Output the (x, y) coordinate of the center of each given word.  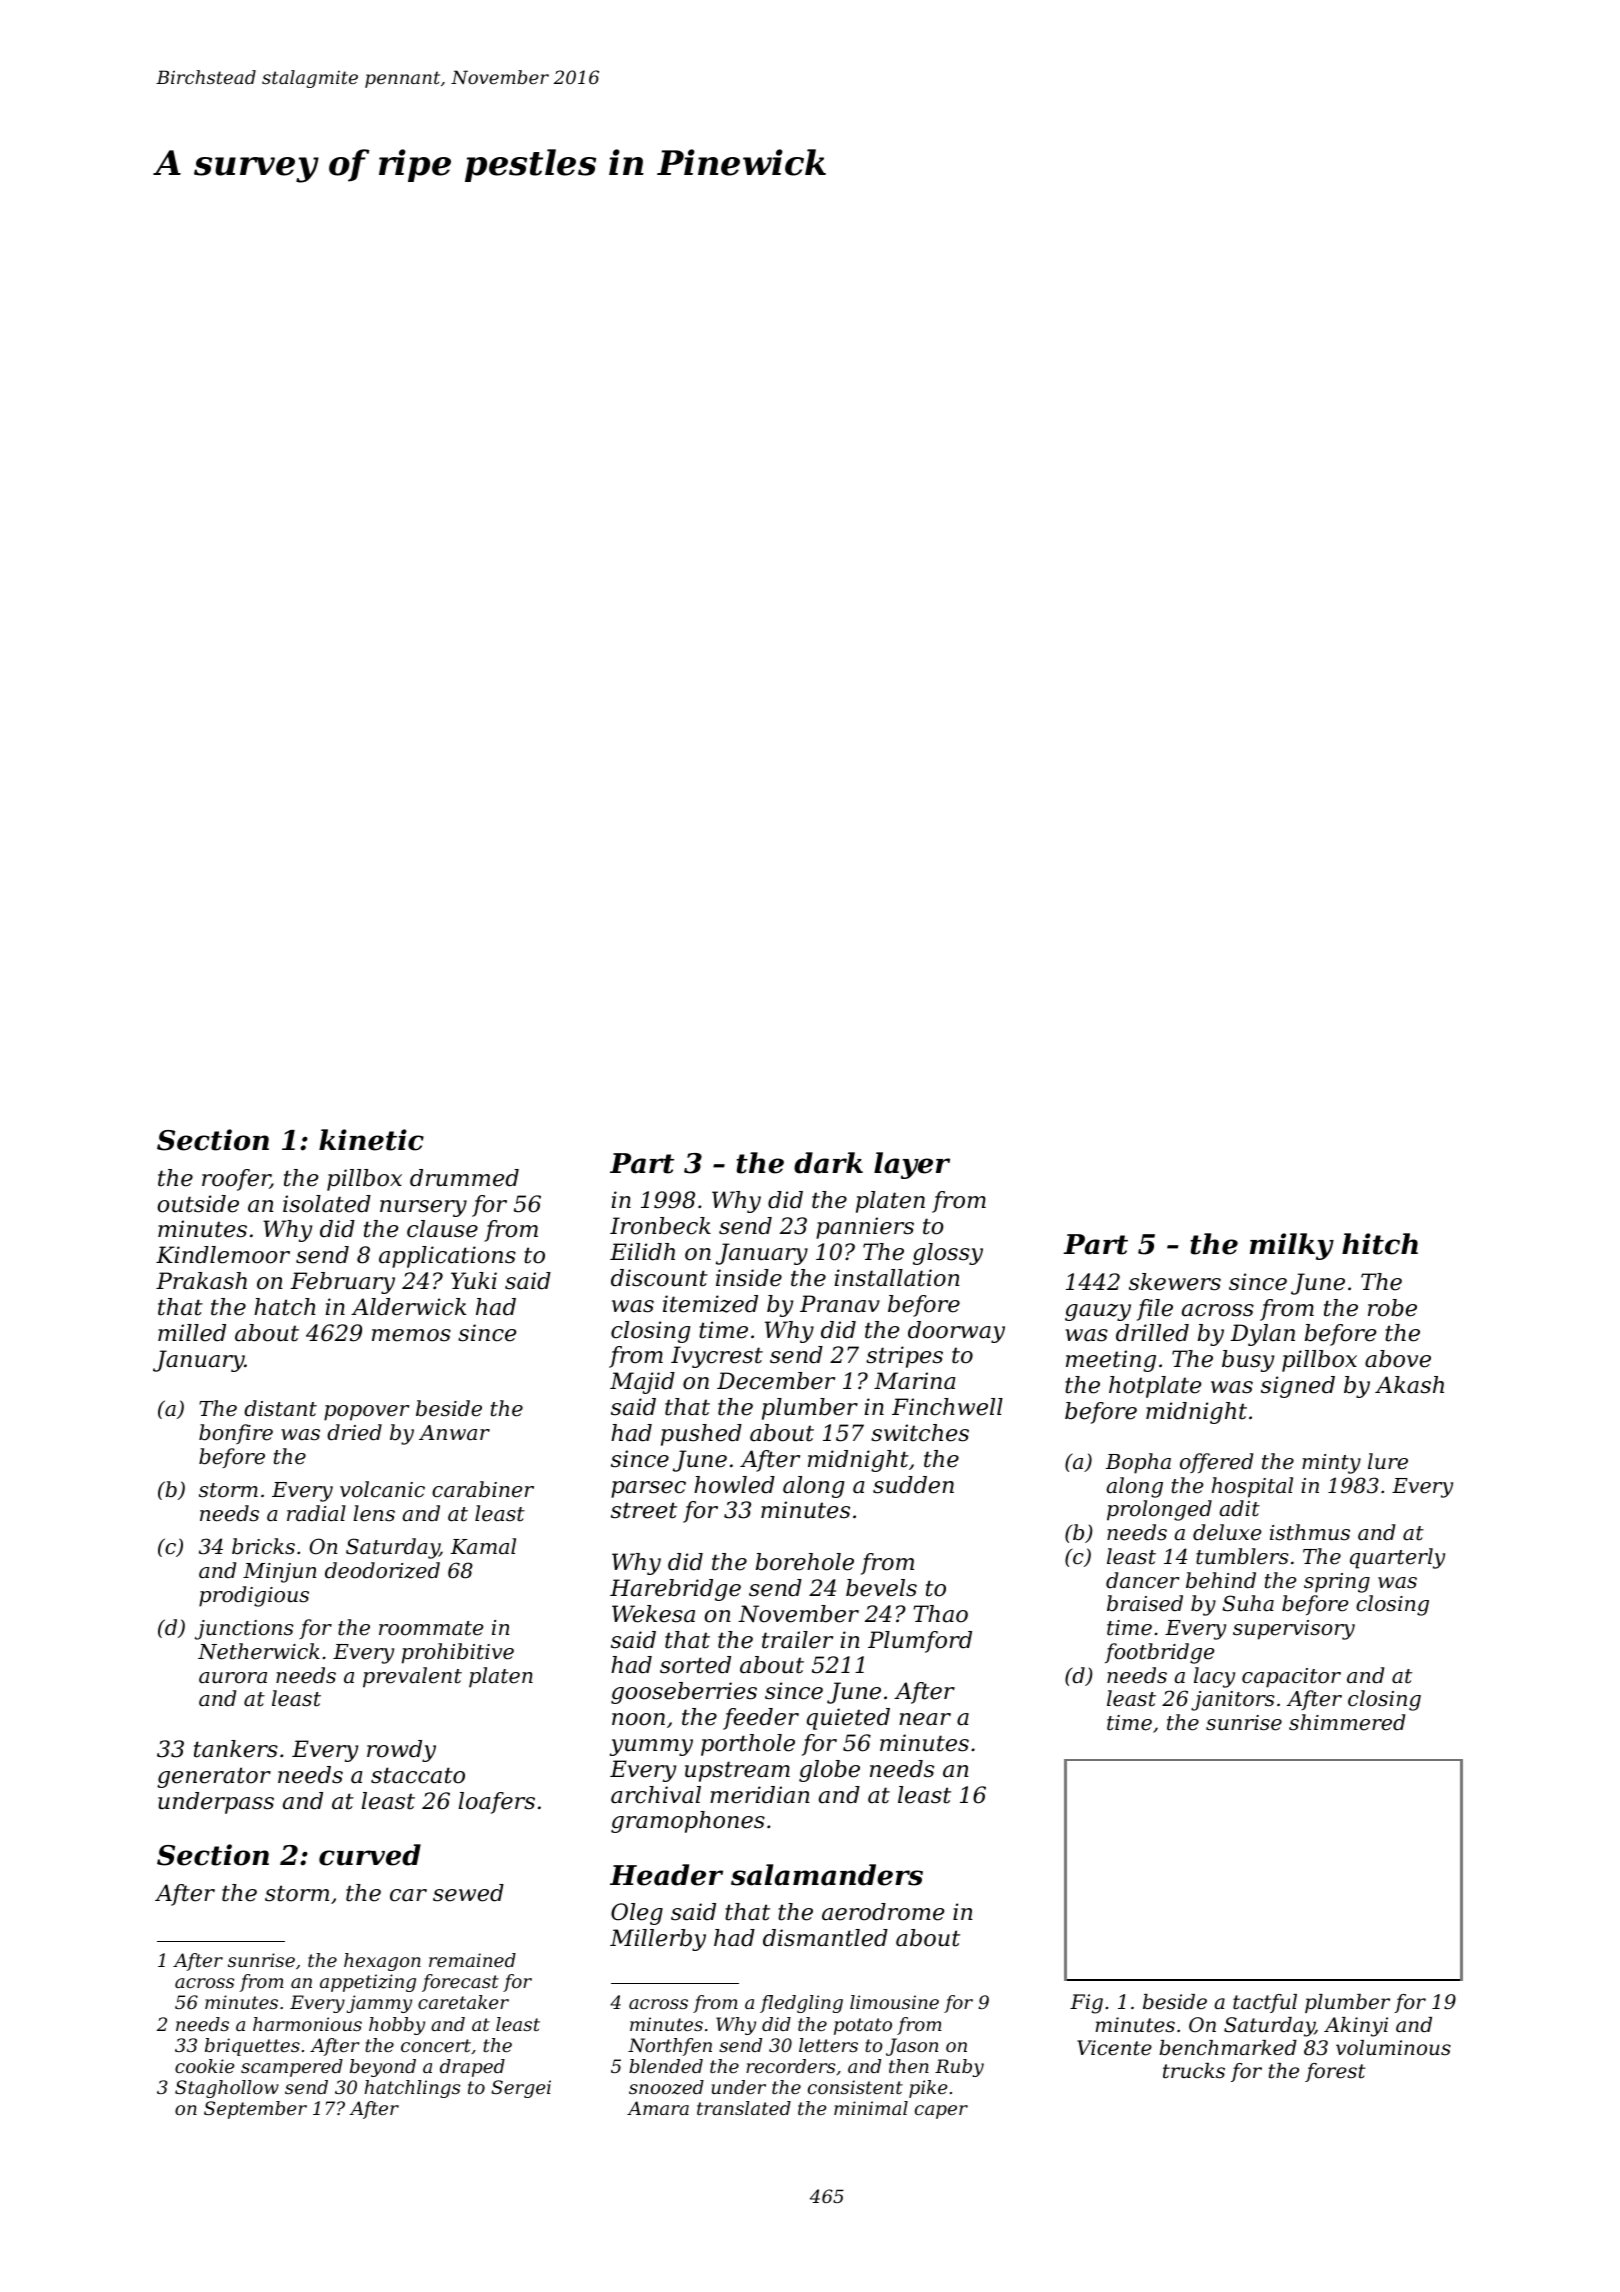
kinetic (371, 1140)
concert (436, 2045)
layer (912, 1165)
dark (828, 1163)
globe (829, 1771)
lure (1388, 1461)
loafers (497, 1803)
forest (1335, 2072)
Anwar (454, 1433)
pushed (701, 1435)
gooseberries (684, 1693)
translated (744, 2108)
